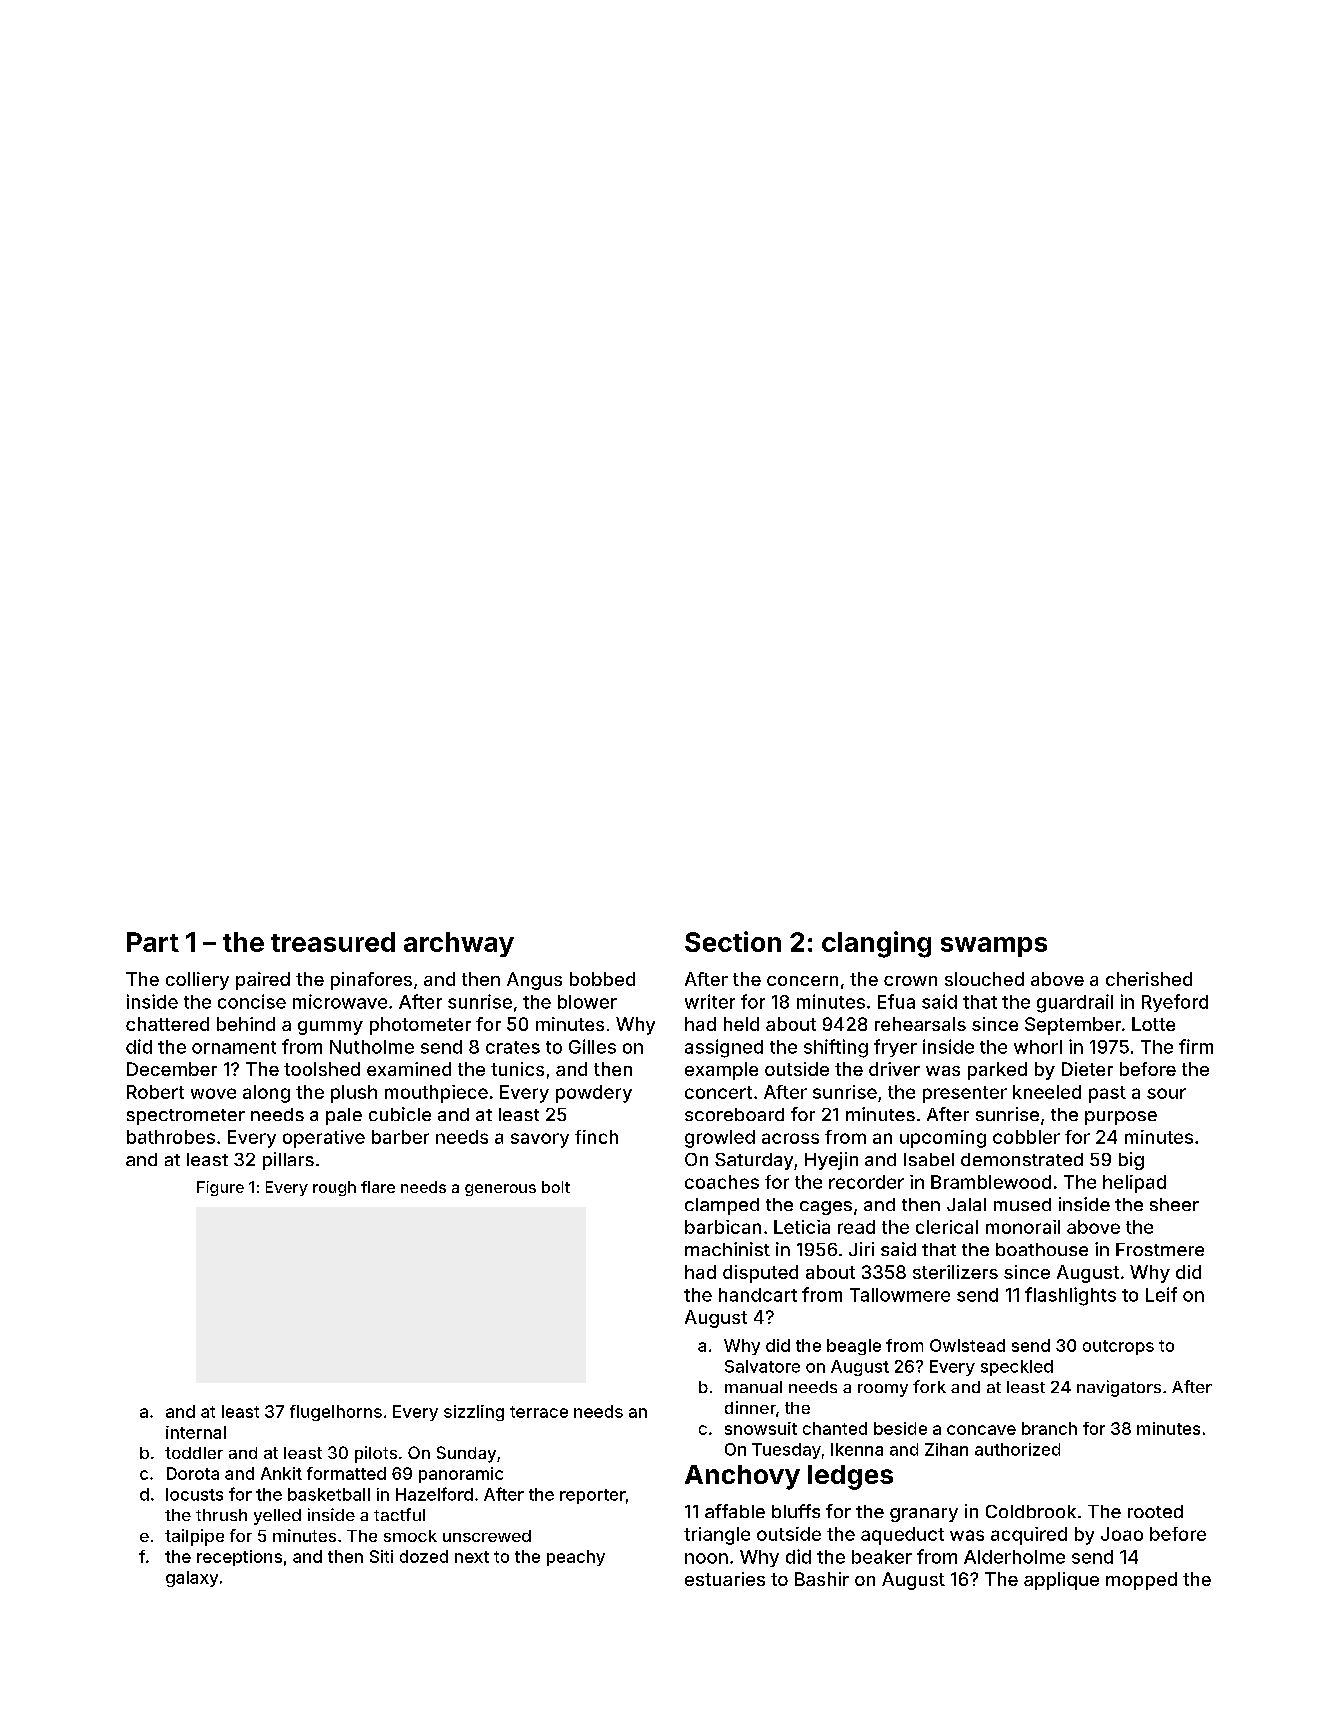 This document has height=1735, width=1341. What do you see at coordinates (596, 1137) in the document?
I see `finch` at bounding box center [596, 1137].
